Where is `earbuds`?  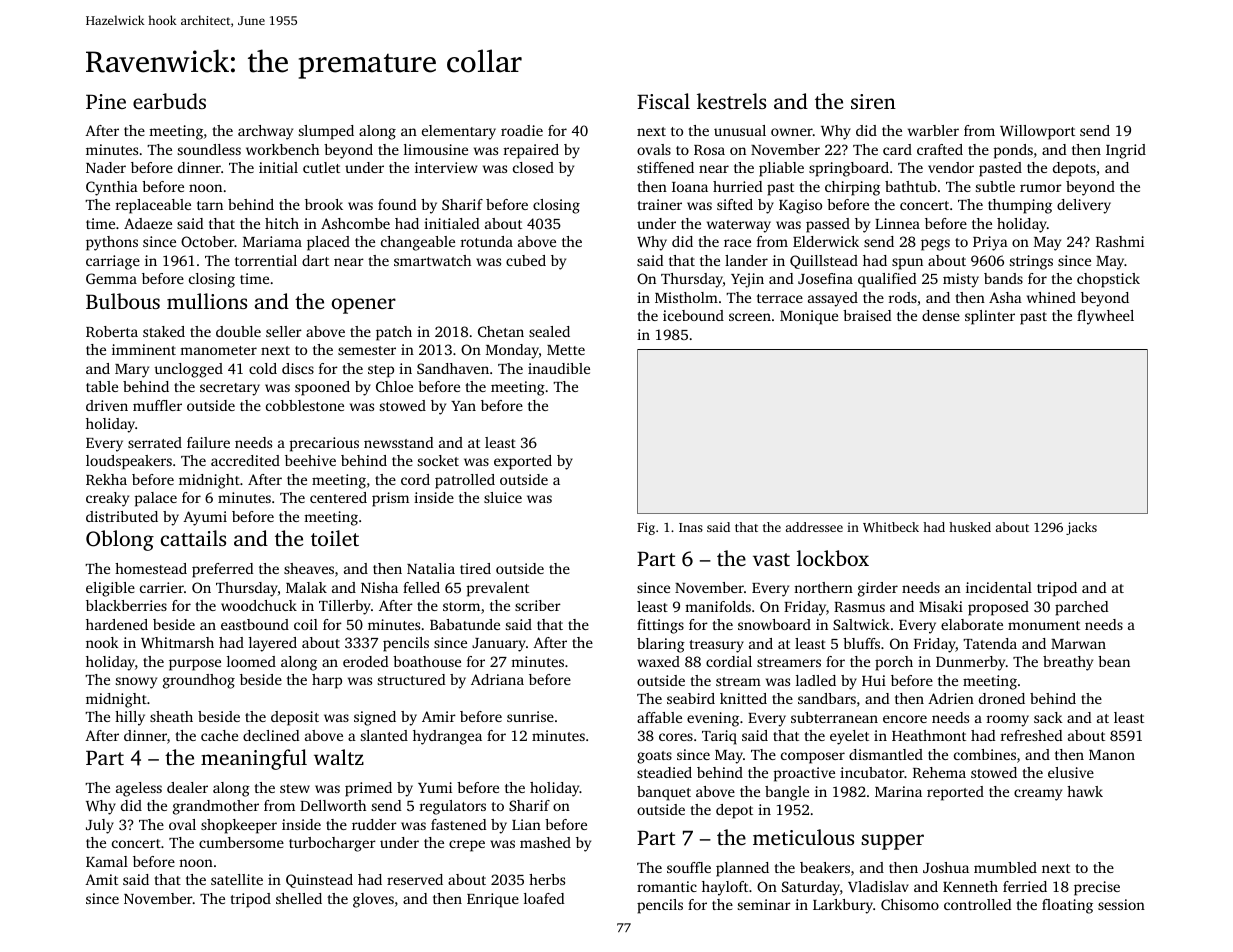 earbuds is located at coordinates (169, 101).
